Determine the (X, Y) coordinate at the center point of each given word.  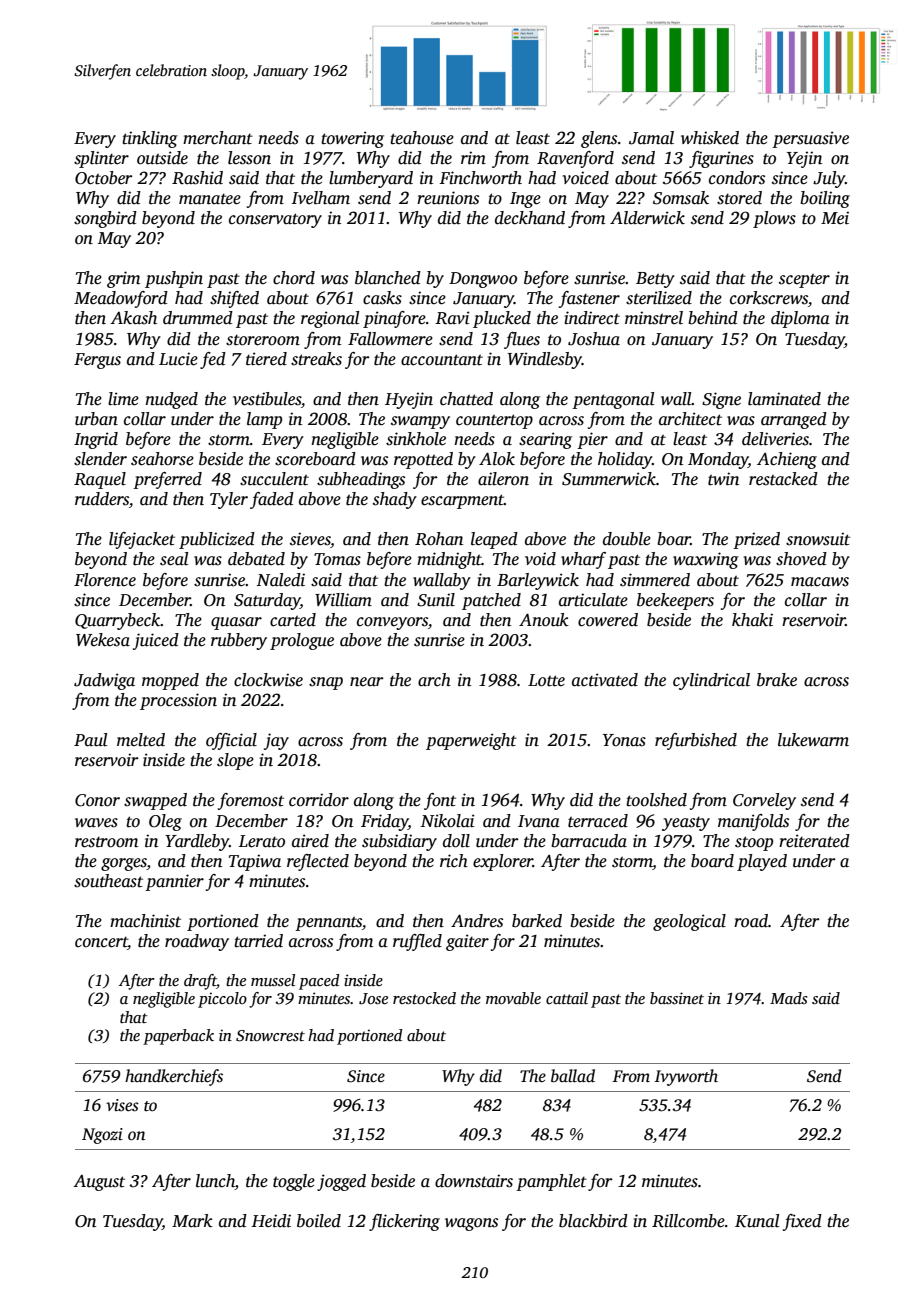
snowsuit (818, 539)
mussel (273, 980)
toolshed (656, 800)
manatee (210, 199)
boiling (825, 199)
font (440, 801)
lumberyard (371, 179)
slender (100, 459)
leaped (494, 540)
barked (537, 921)
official (231, 741)
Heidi (271, 1221)
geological (689, 922)
